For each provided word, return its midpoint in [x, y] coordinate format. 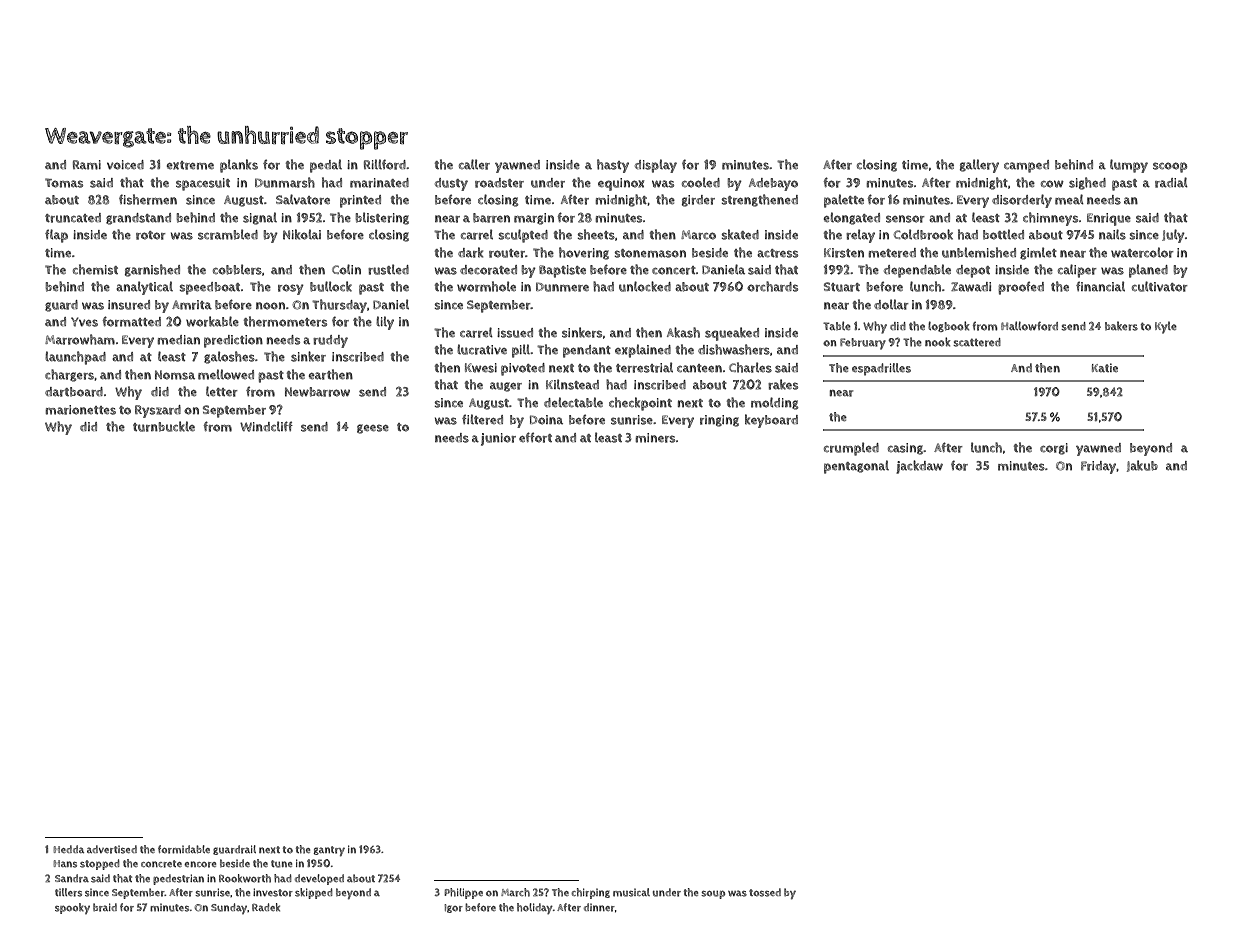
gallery [979, 166]
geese [373, 429]
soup [713, 894]
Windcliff [266, 426]
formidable [184, 849]
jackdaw [919, 467]
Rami [87, 165]
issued [515, 333]
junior [498, 439]
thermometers [285, 321]
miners [655, 438]
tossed [765, 892]
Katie [1105, 367]
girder [698, 201]
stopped [100, 864]
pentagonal [856, 467]
